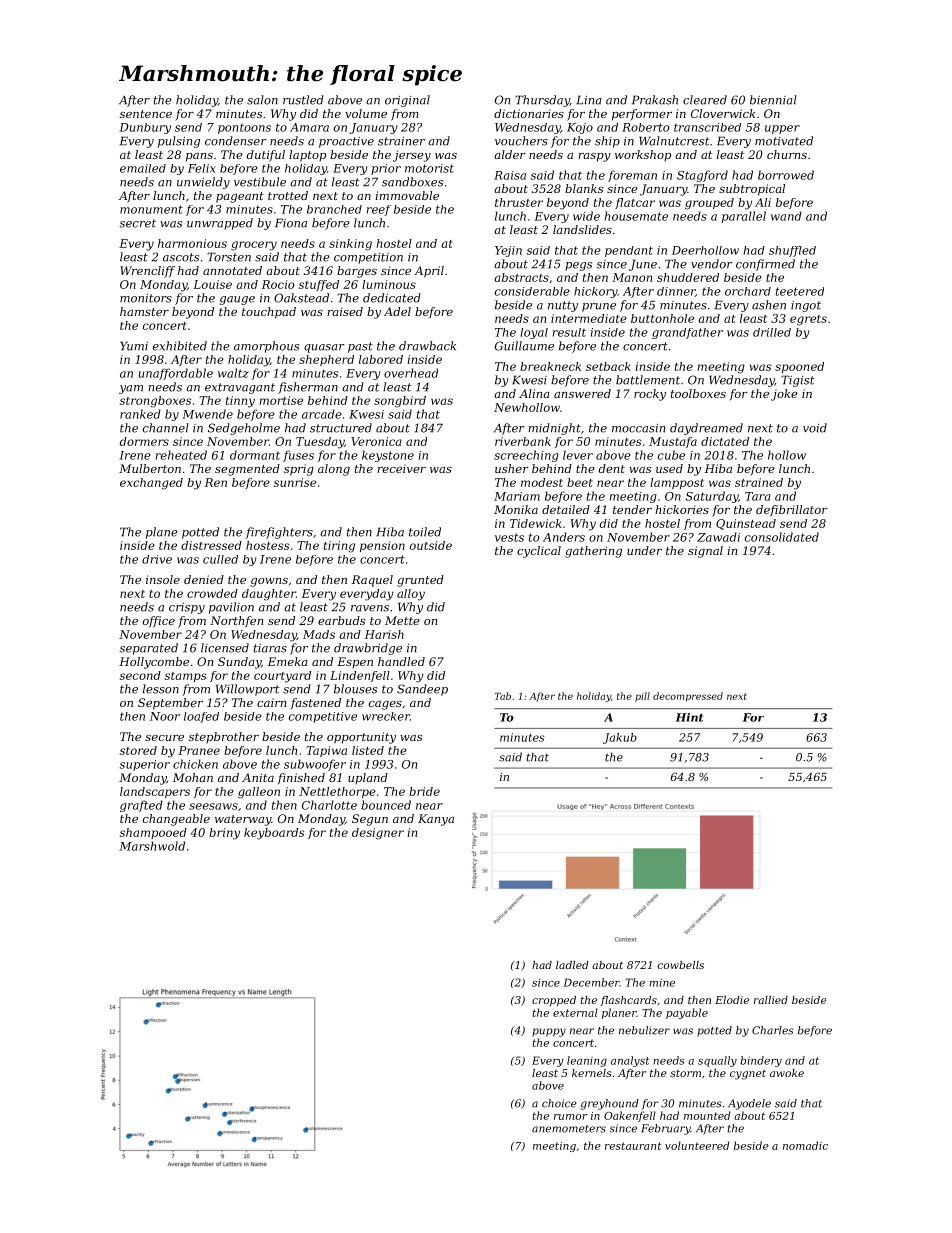 The height and width of the image is (1233, 952). What do you see at coordinates (146, 114) in the image?
I see `sentence` at bounding box center [146, 114].
